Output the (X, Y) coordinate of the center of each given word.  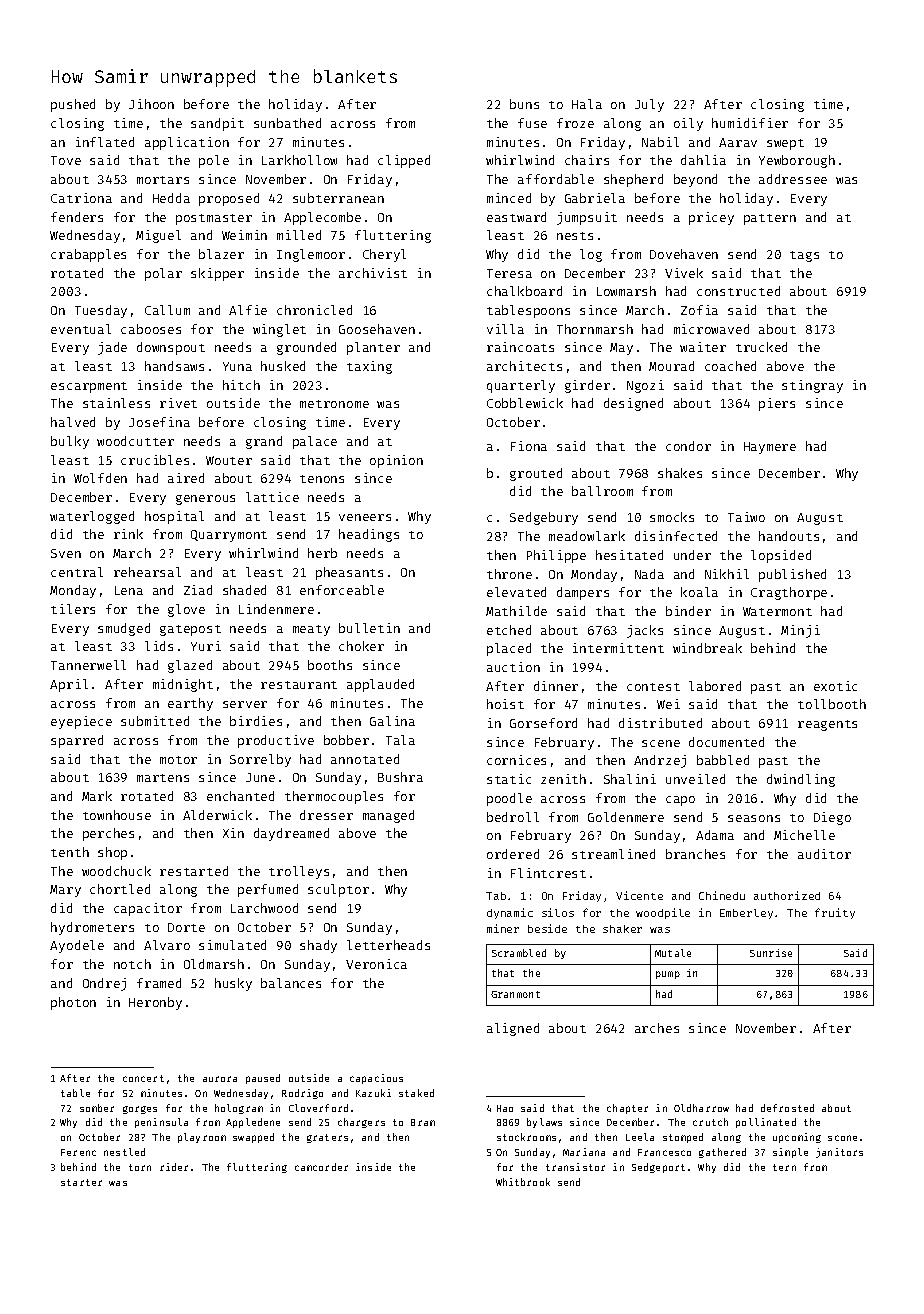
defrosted (787, 1108)
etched (509, 630)
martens (163, 778)
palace (315, 442)
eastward (516, 217)
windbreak (707, 648)
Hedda (171, 198)
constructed (738, 291)
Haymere (770, 448)
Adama (715, 835)
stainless (116, 403)
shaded (244, 590)
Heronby (155, 1003)
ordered (513, 854)
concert (143, 1078)
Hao (505, 1108)
